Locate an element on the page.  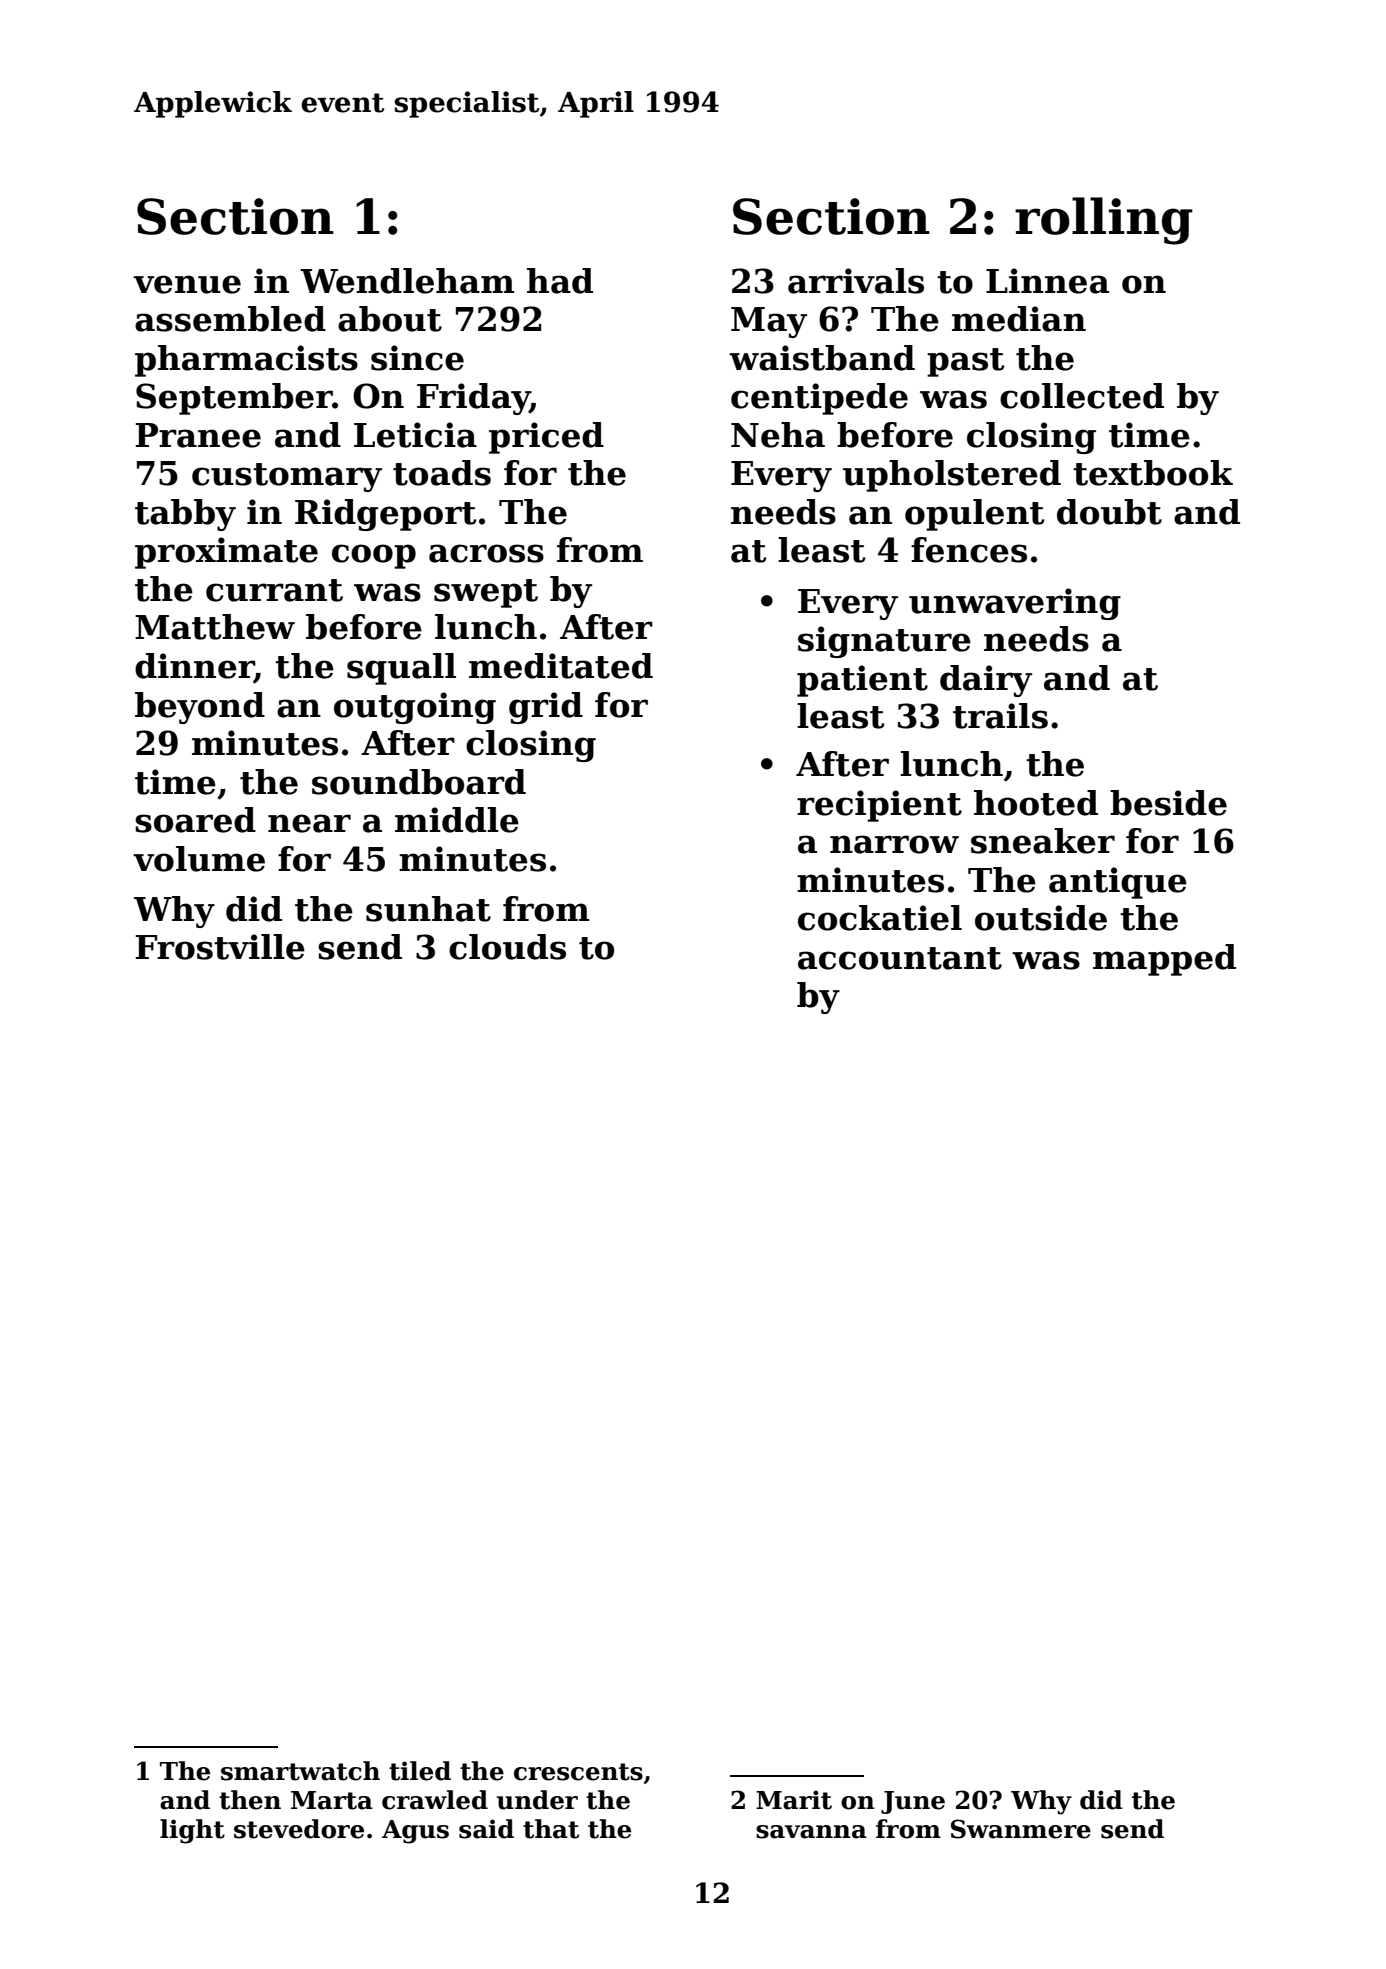
Frostville is located at coordinates (220, 947).
